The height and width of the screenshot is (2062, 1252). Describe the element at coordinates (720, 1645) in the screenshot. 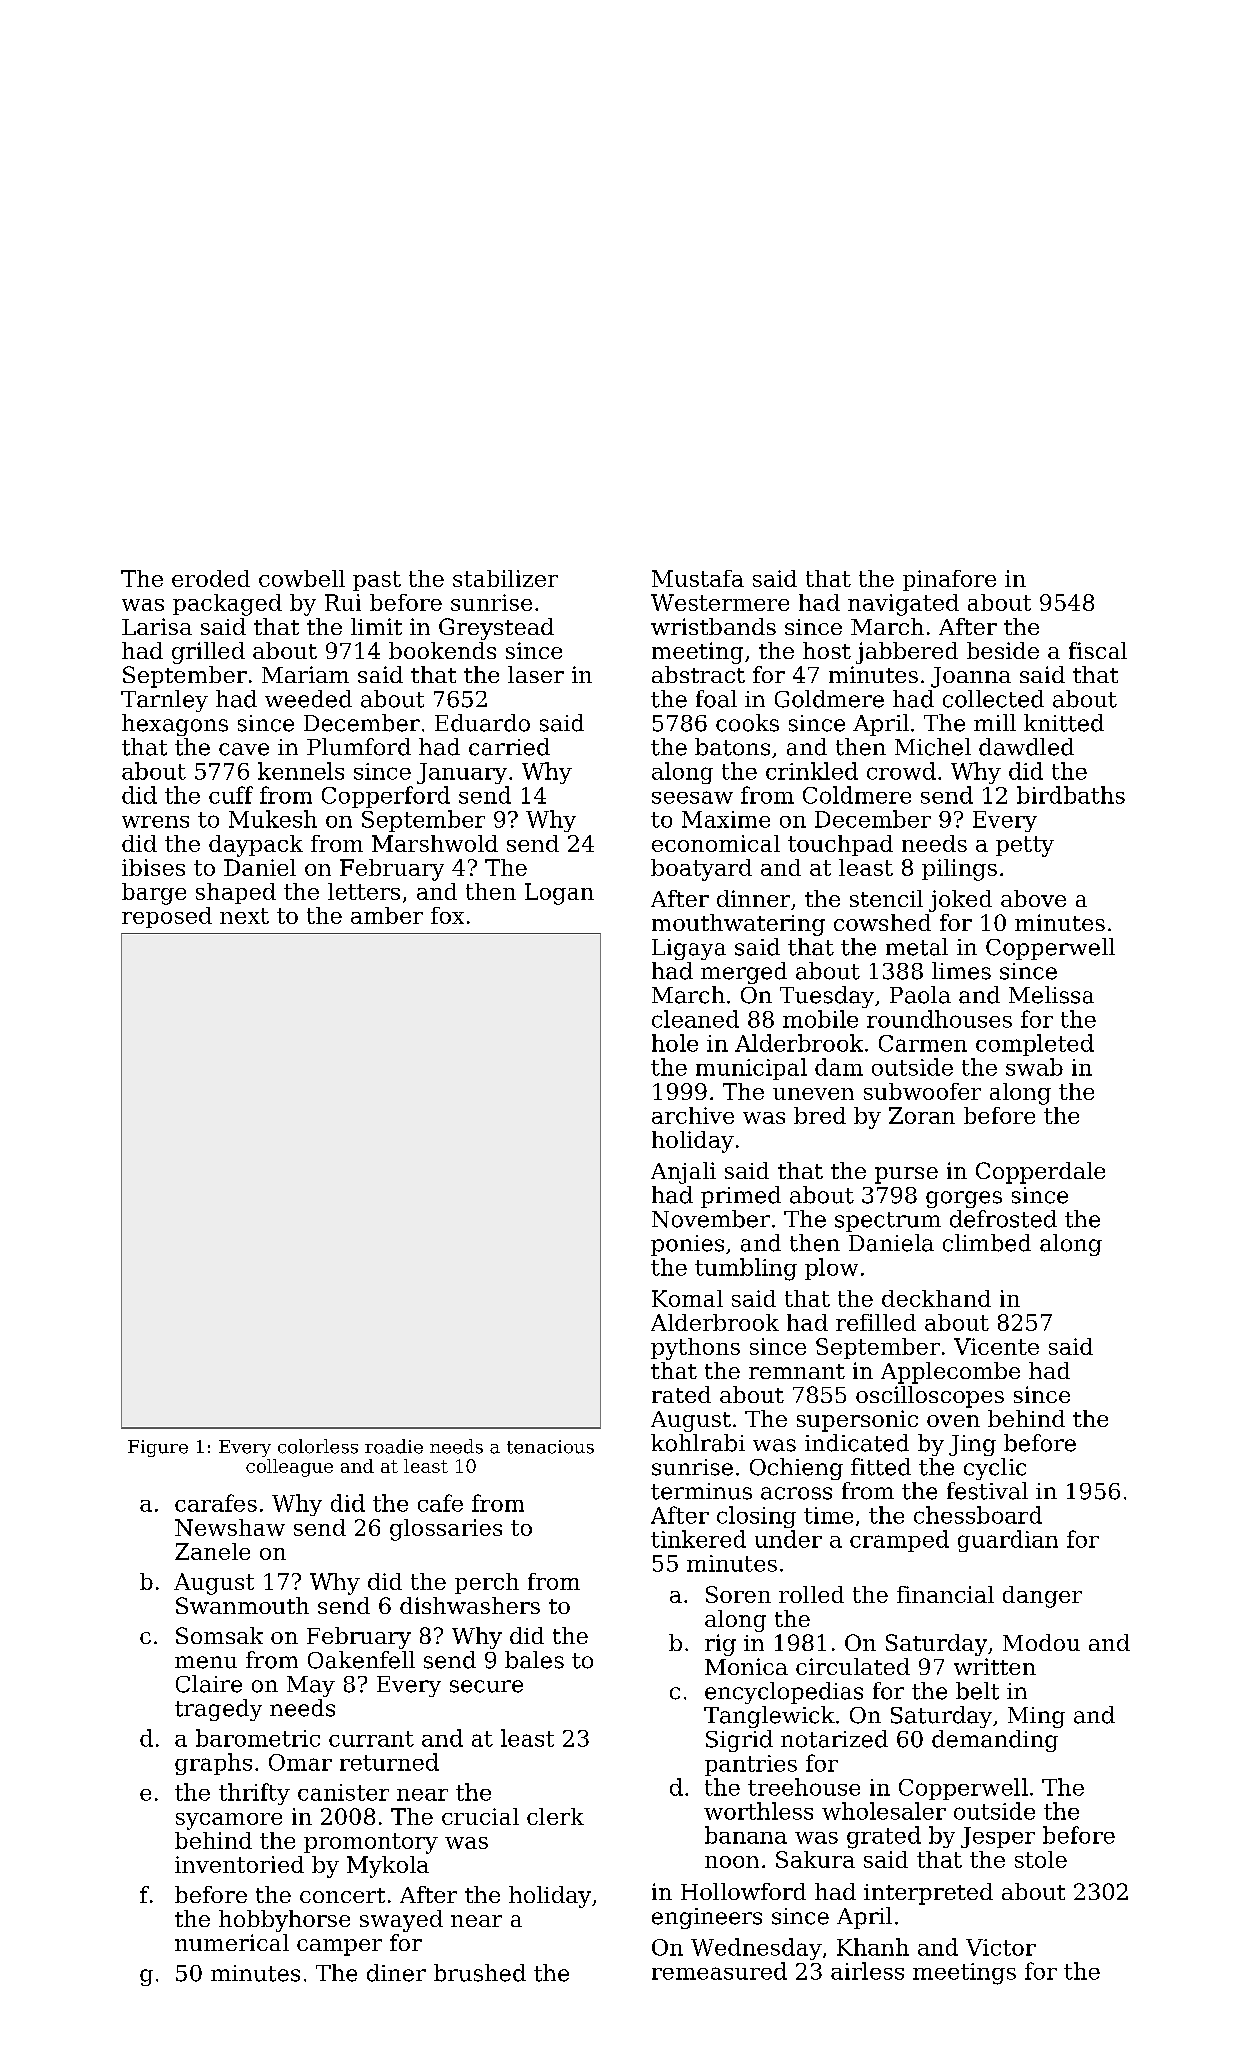

I see `rig` at that location.
